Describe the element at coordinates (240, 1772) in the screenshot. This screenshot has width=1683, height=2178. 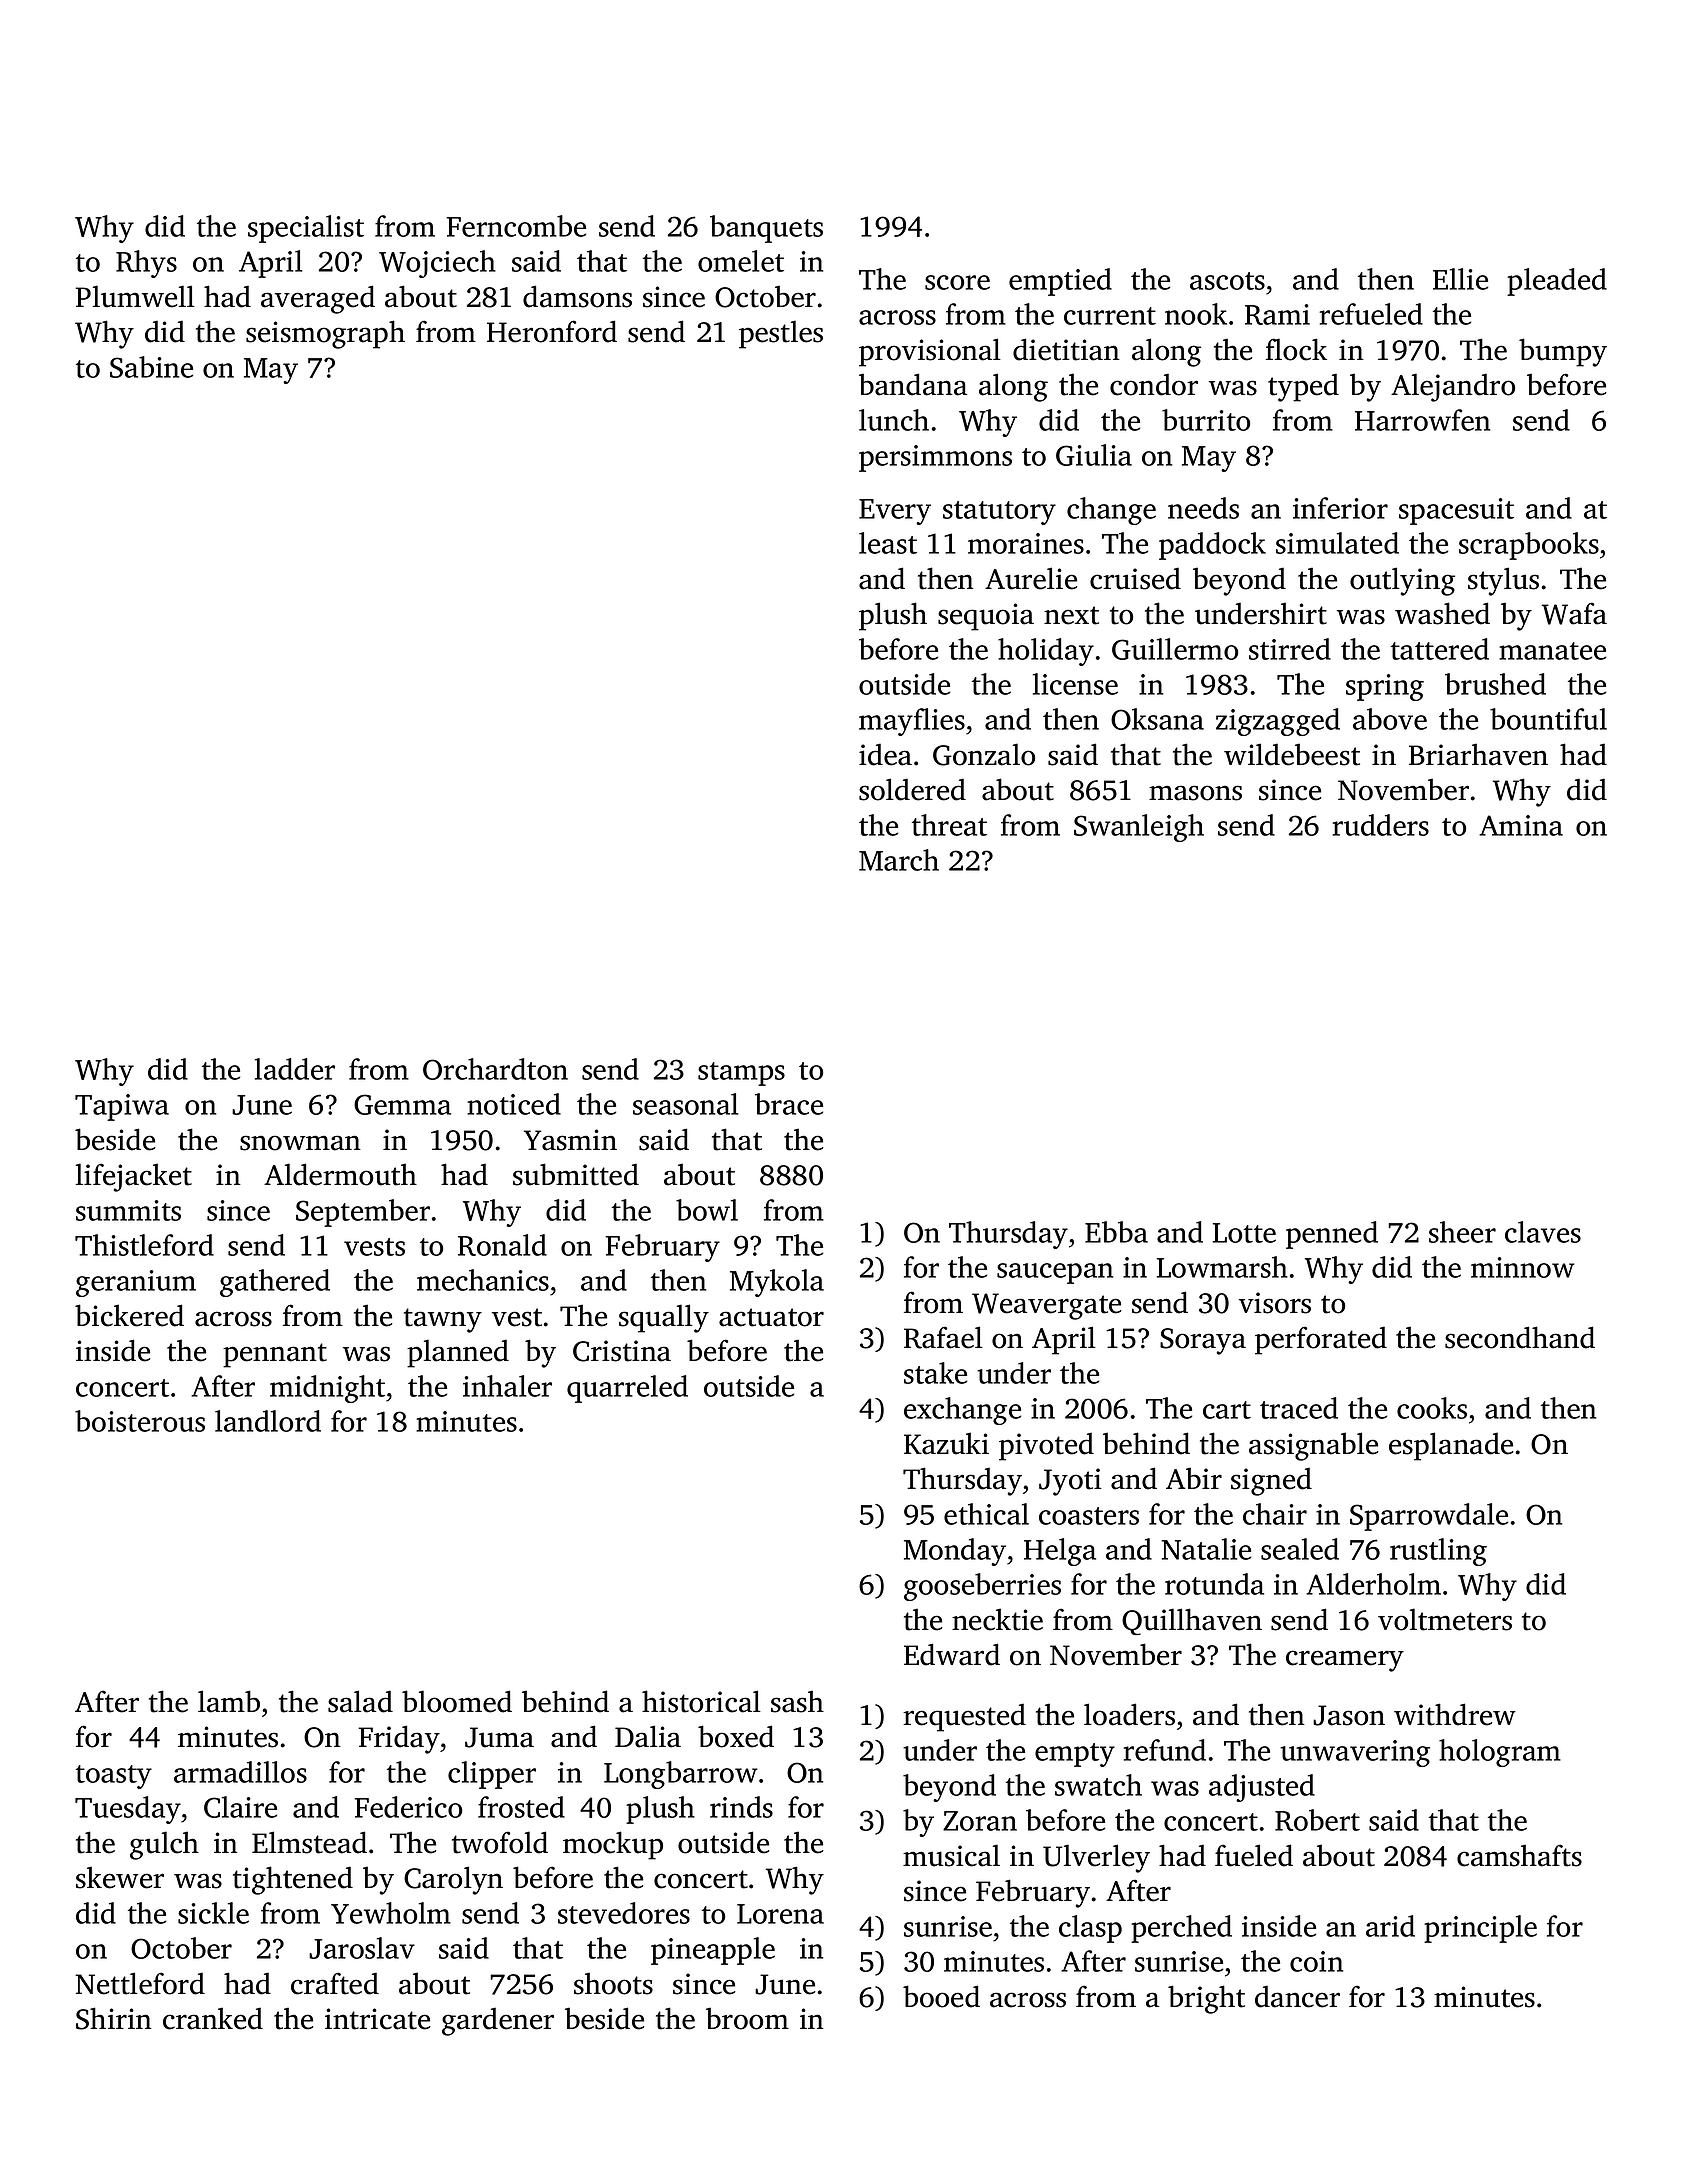
I see `armadillos` at that location.
